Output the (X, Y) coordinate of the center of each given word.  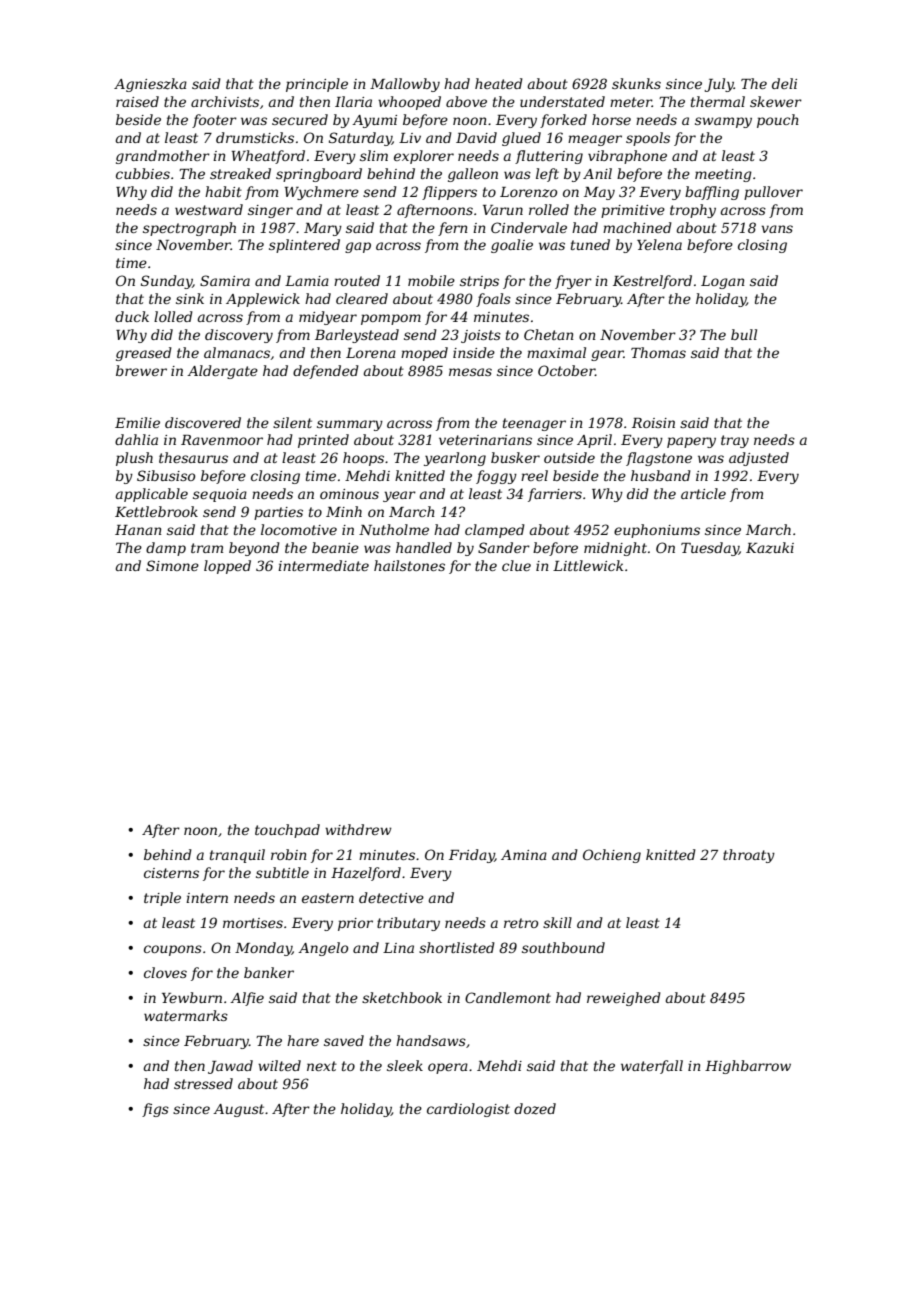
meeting (723, 175)
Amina (524, 855)
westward (209, 209)
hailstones (409, 565)
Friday (472, 856)
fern (453, 229)
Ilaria (353, 101)
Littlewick (588, 565)
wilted (279, 1065)
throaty (749, 856)
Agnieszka (150, 85)
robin (289, 854)
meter (631, 102)
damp (166, 549)
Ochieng (612, 856)
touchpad (287, 831)
